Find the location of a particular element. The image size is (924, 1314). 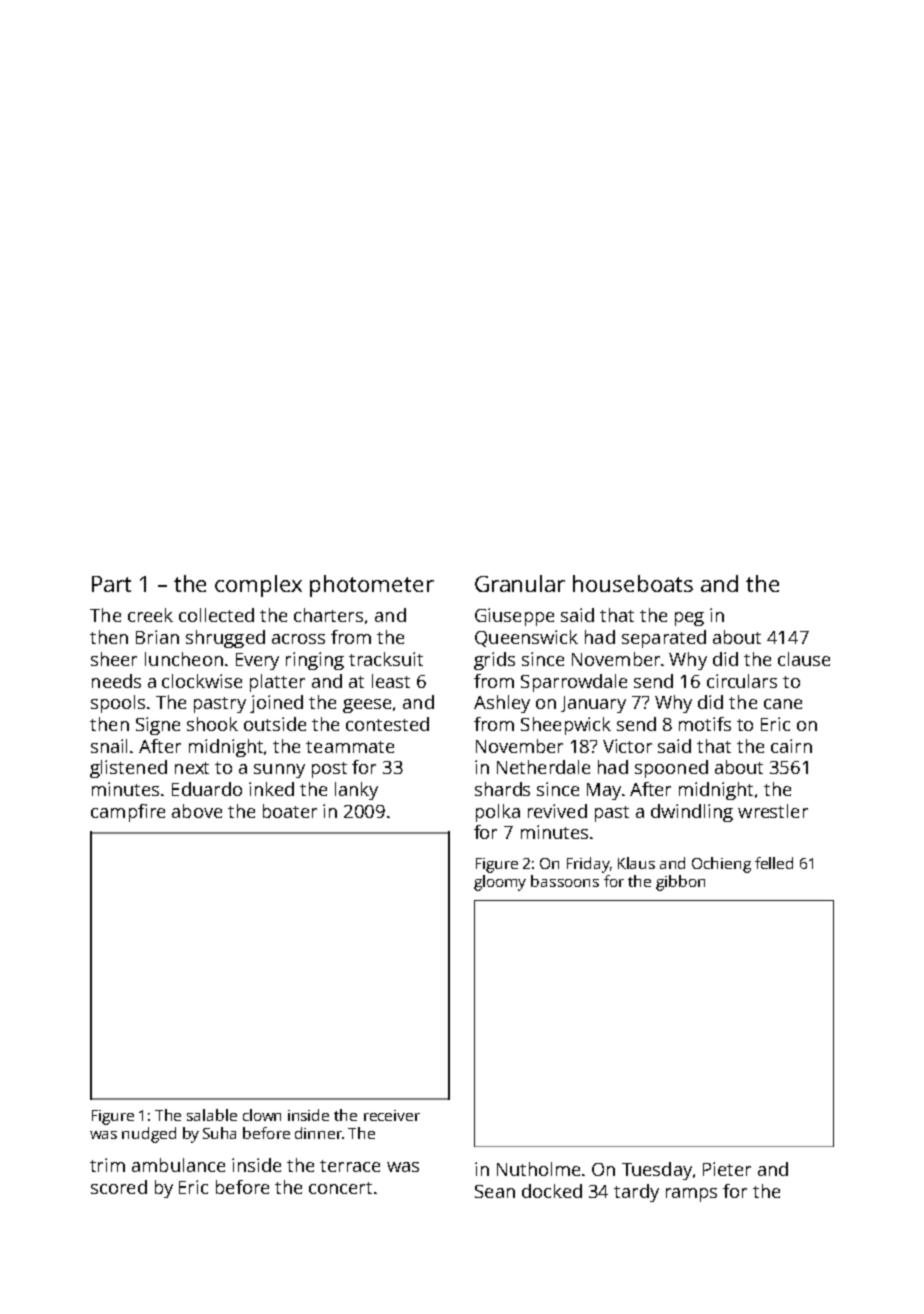

boater is located at coordinates (290, 811).
